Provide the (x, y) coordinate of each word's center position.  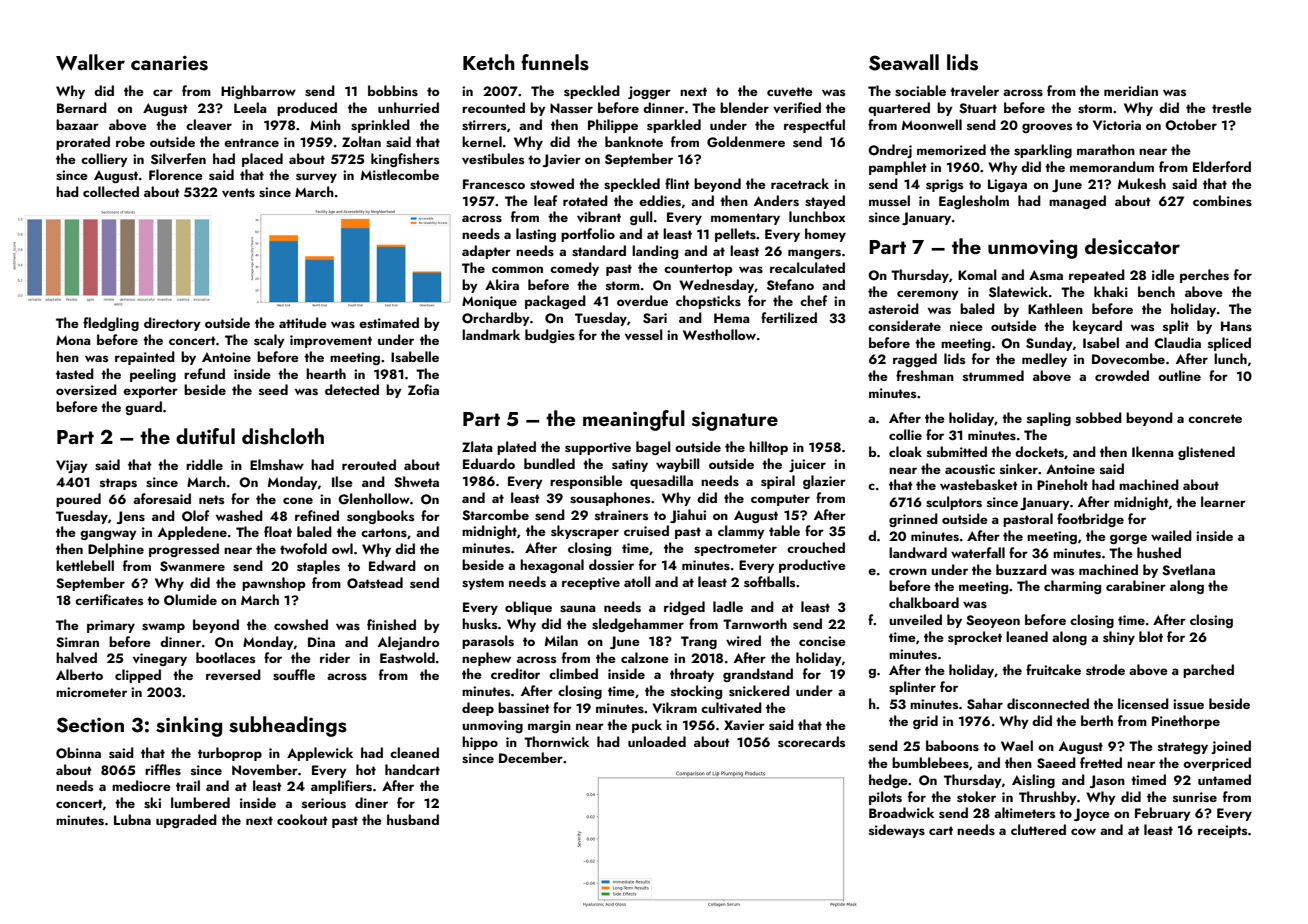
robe (130, 141)
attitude (303, 322)
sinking (189, 726)
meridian (1131, 90)
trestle (1232, 107)
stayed (825, 202)
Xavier (744, 725)
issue (1188, 704)
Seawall (904, 62)
